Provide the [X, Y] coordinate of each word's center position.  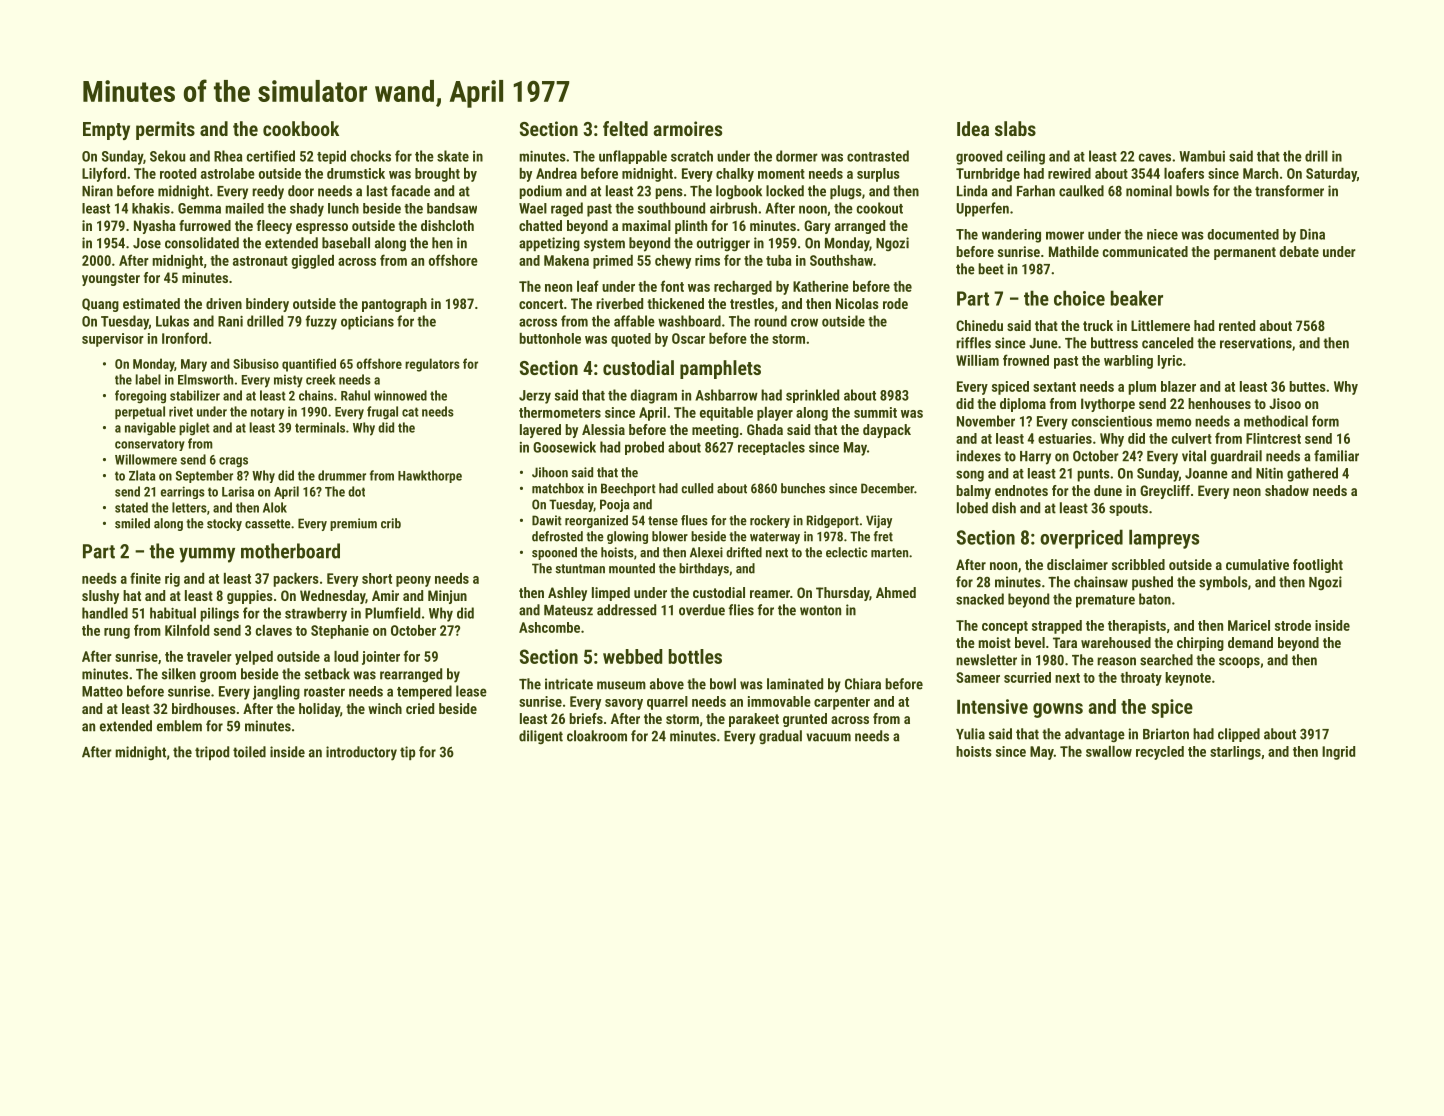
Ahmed [896, 592]
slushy [100, 597]
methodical [1276, 421]
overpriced [1081, 539]
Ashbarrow [726, 395]
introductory [361, 753]
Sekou [167, 156]
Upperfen [983, 209]
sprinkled [812, 396]
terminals [320, 427]
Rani [230, 321]
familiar [1336, 456]
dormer [797, 156]
